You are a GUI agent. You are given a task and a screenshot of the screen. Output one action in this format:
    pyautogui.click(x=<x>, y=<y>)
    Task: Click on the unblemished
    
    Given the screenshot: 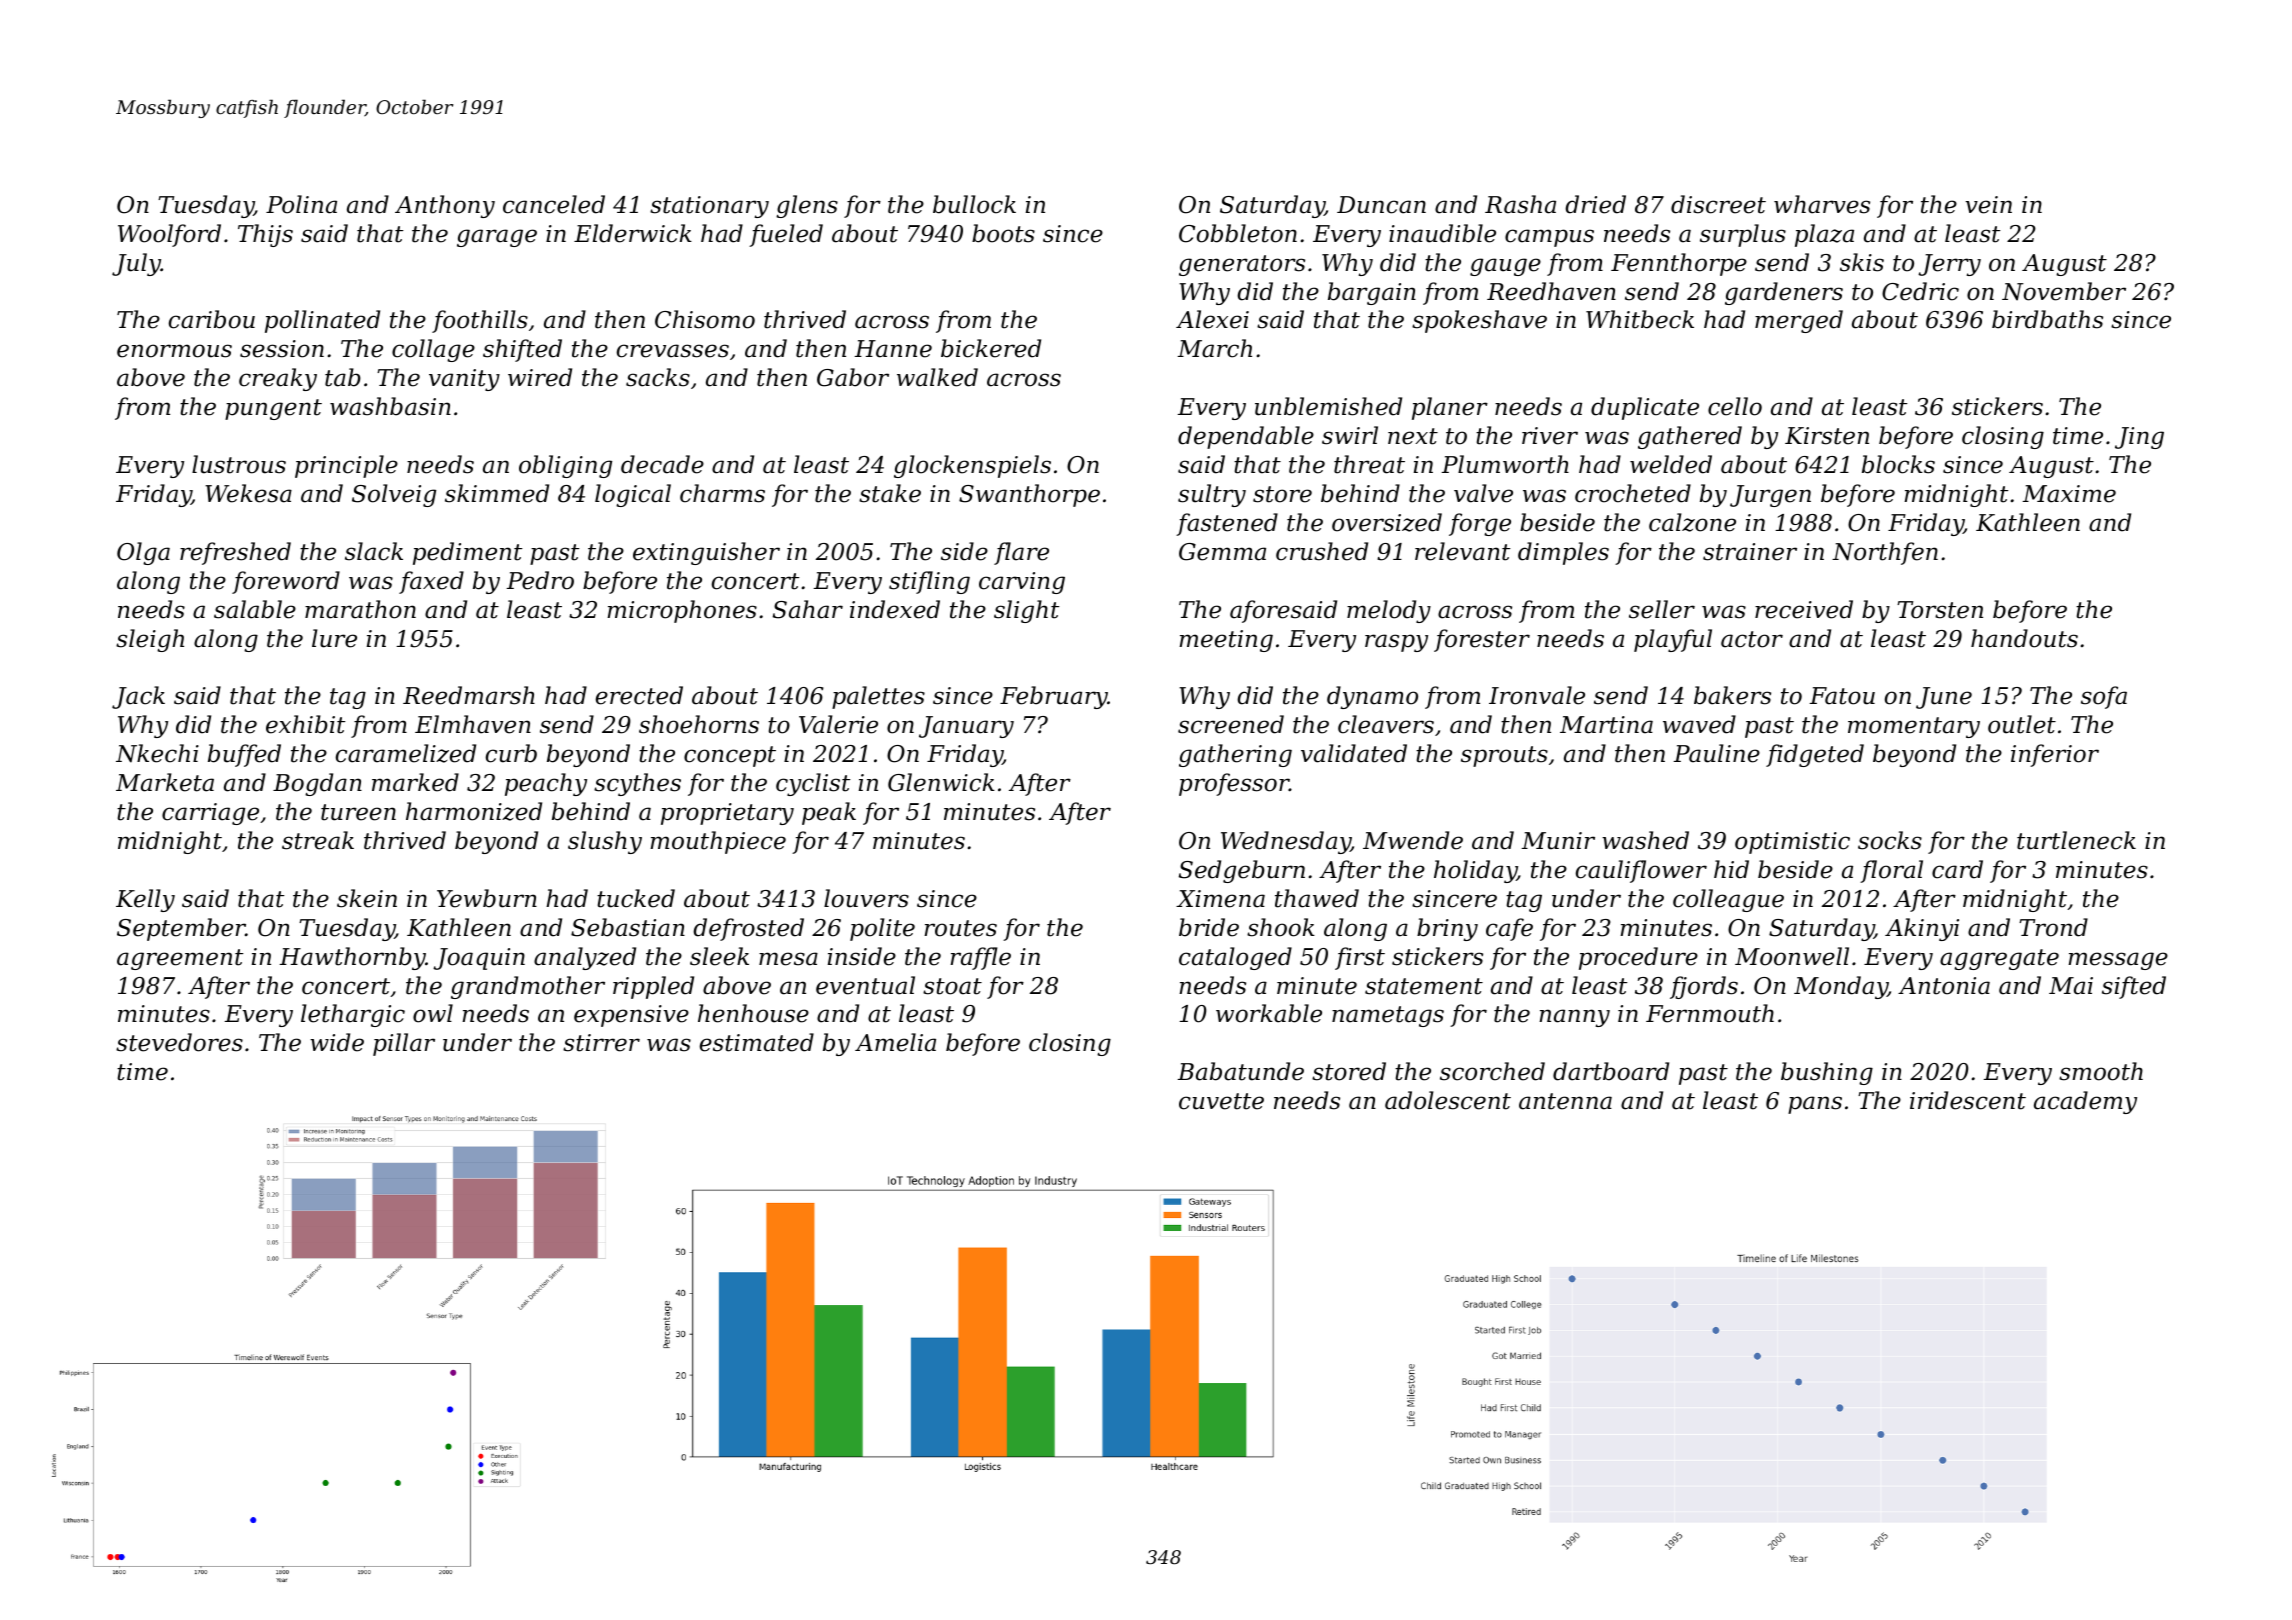 What is the action you would take?
    pyautogui.click(x=1328, y=406)
